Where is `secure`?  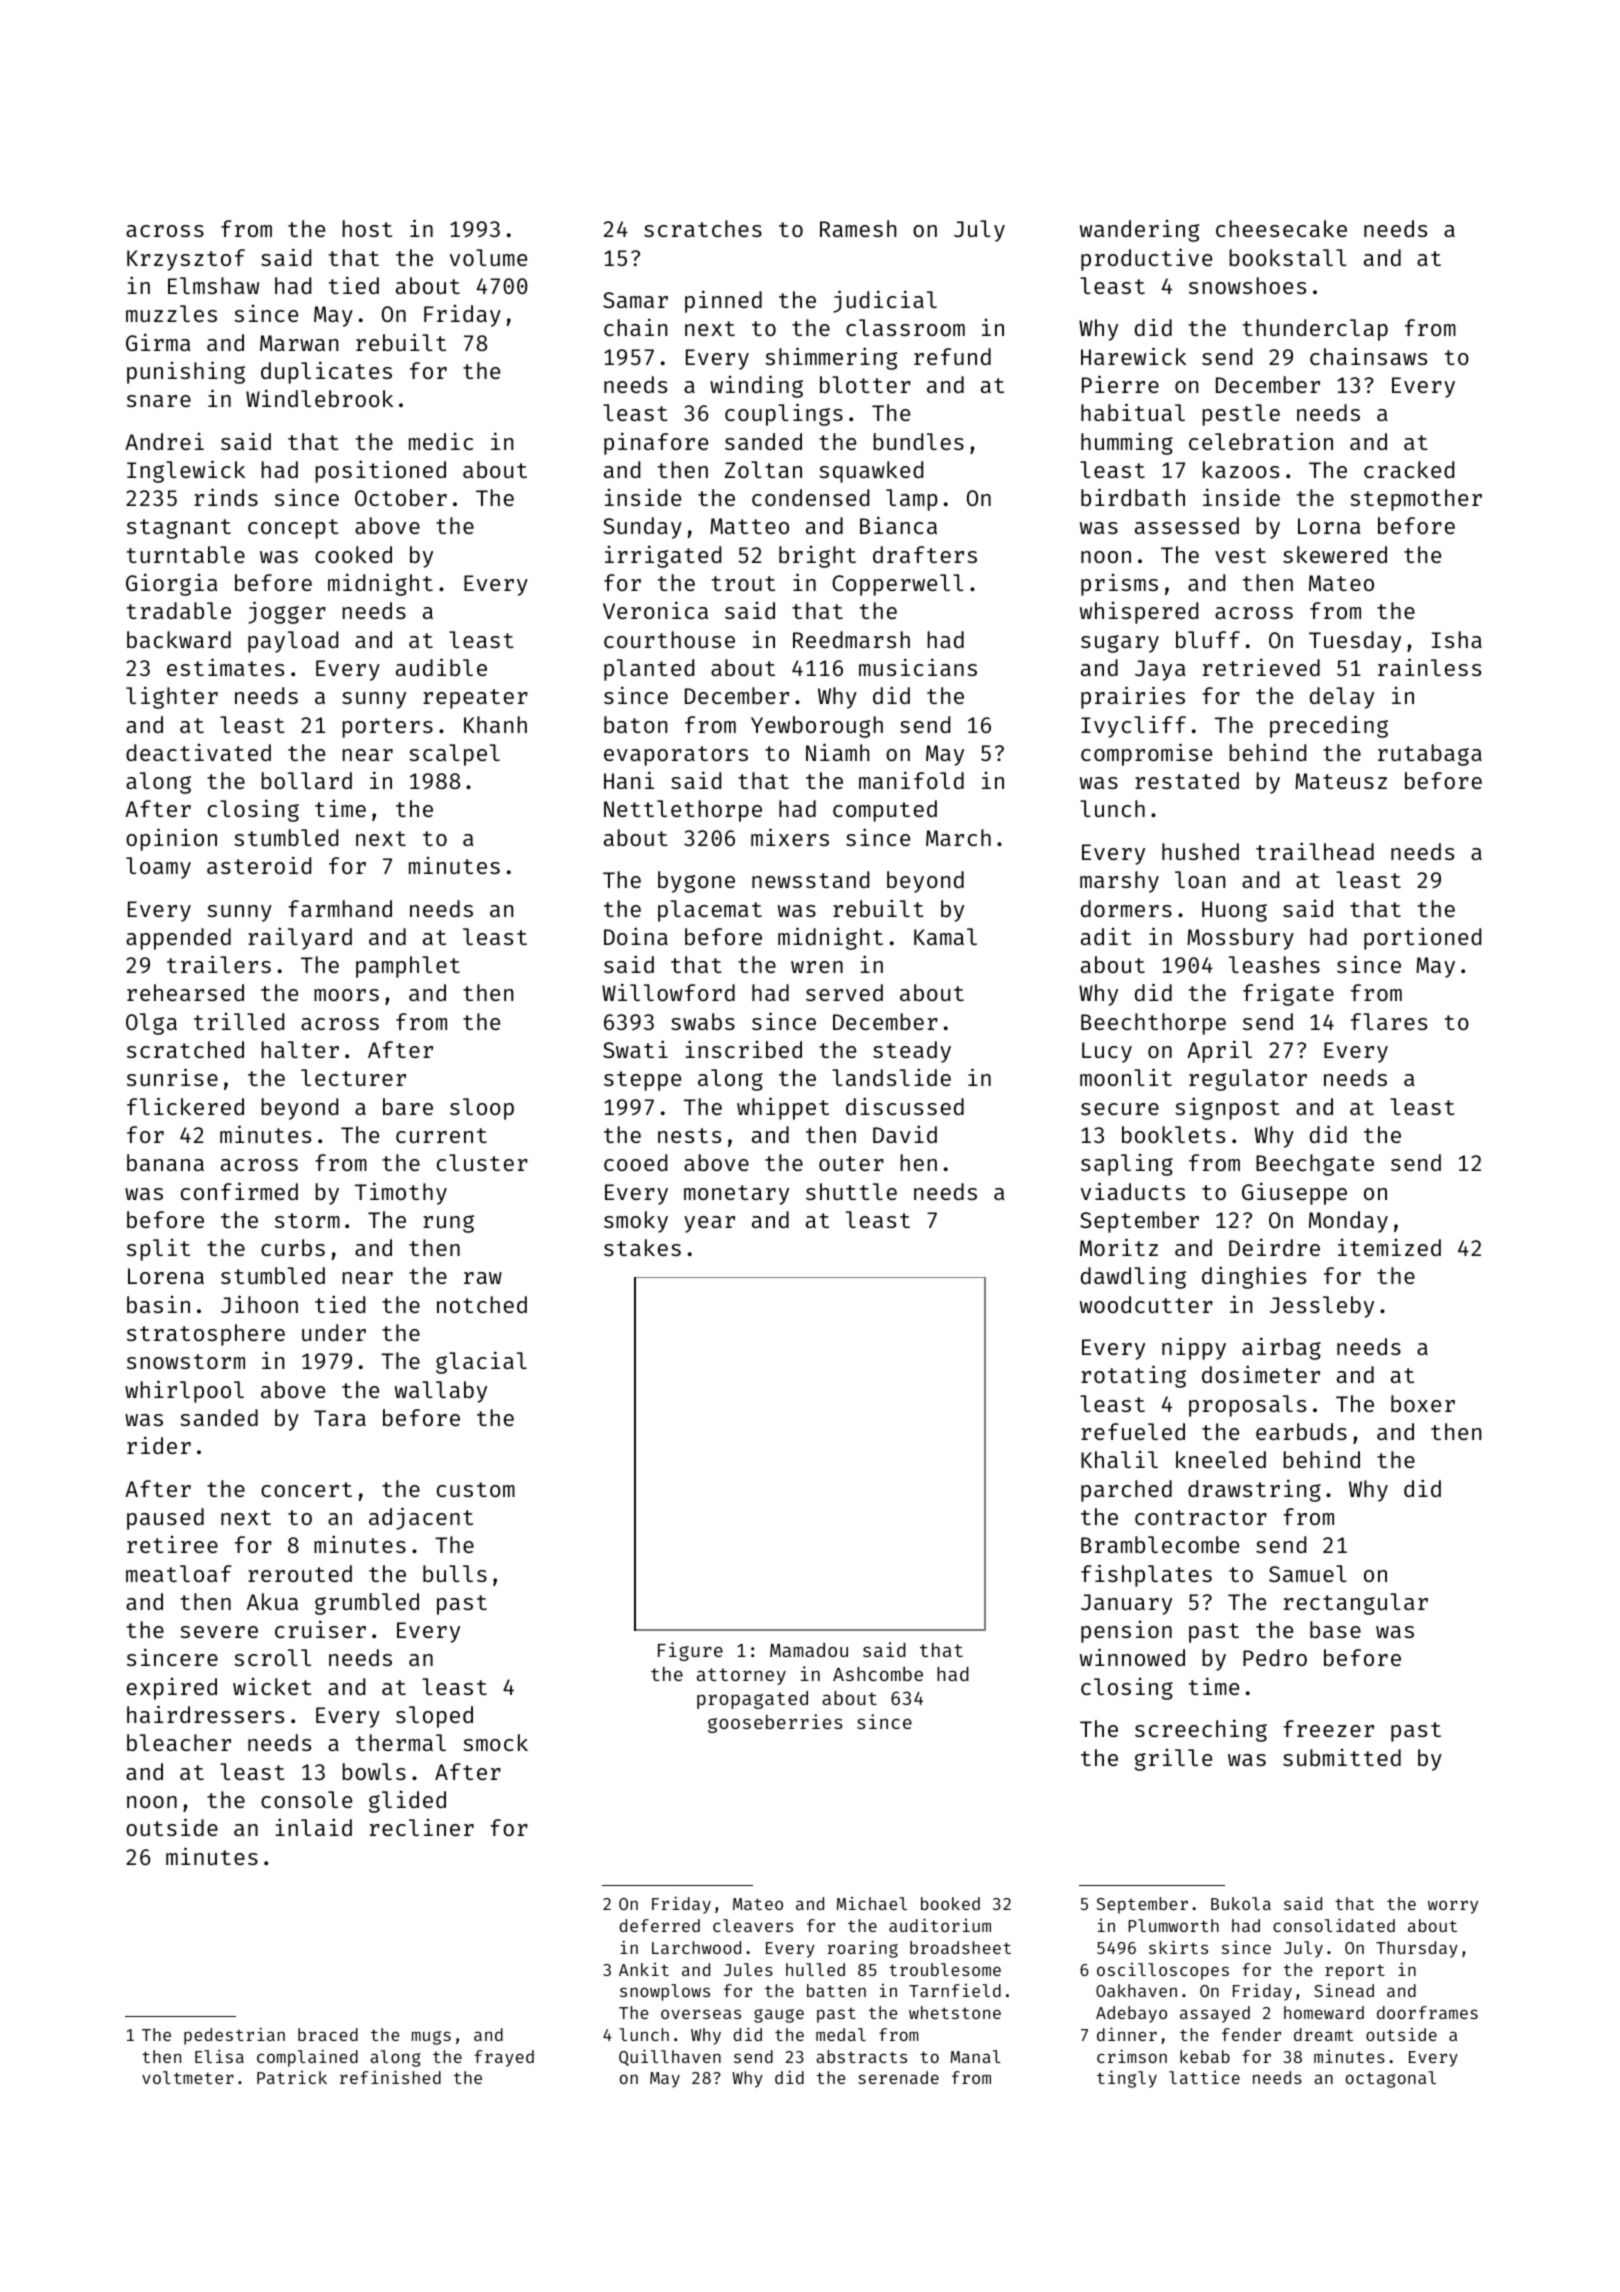 secure is located at coordinates (1120, 1109).
